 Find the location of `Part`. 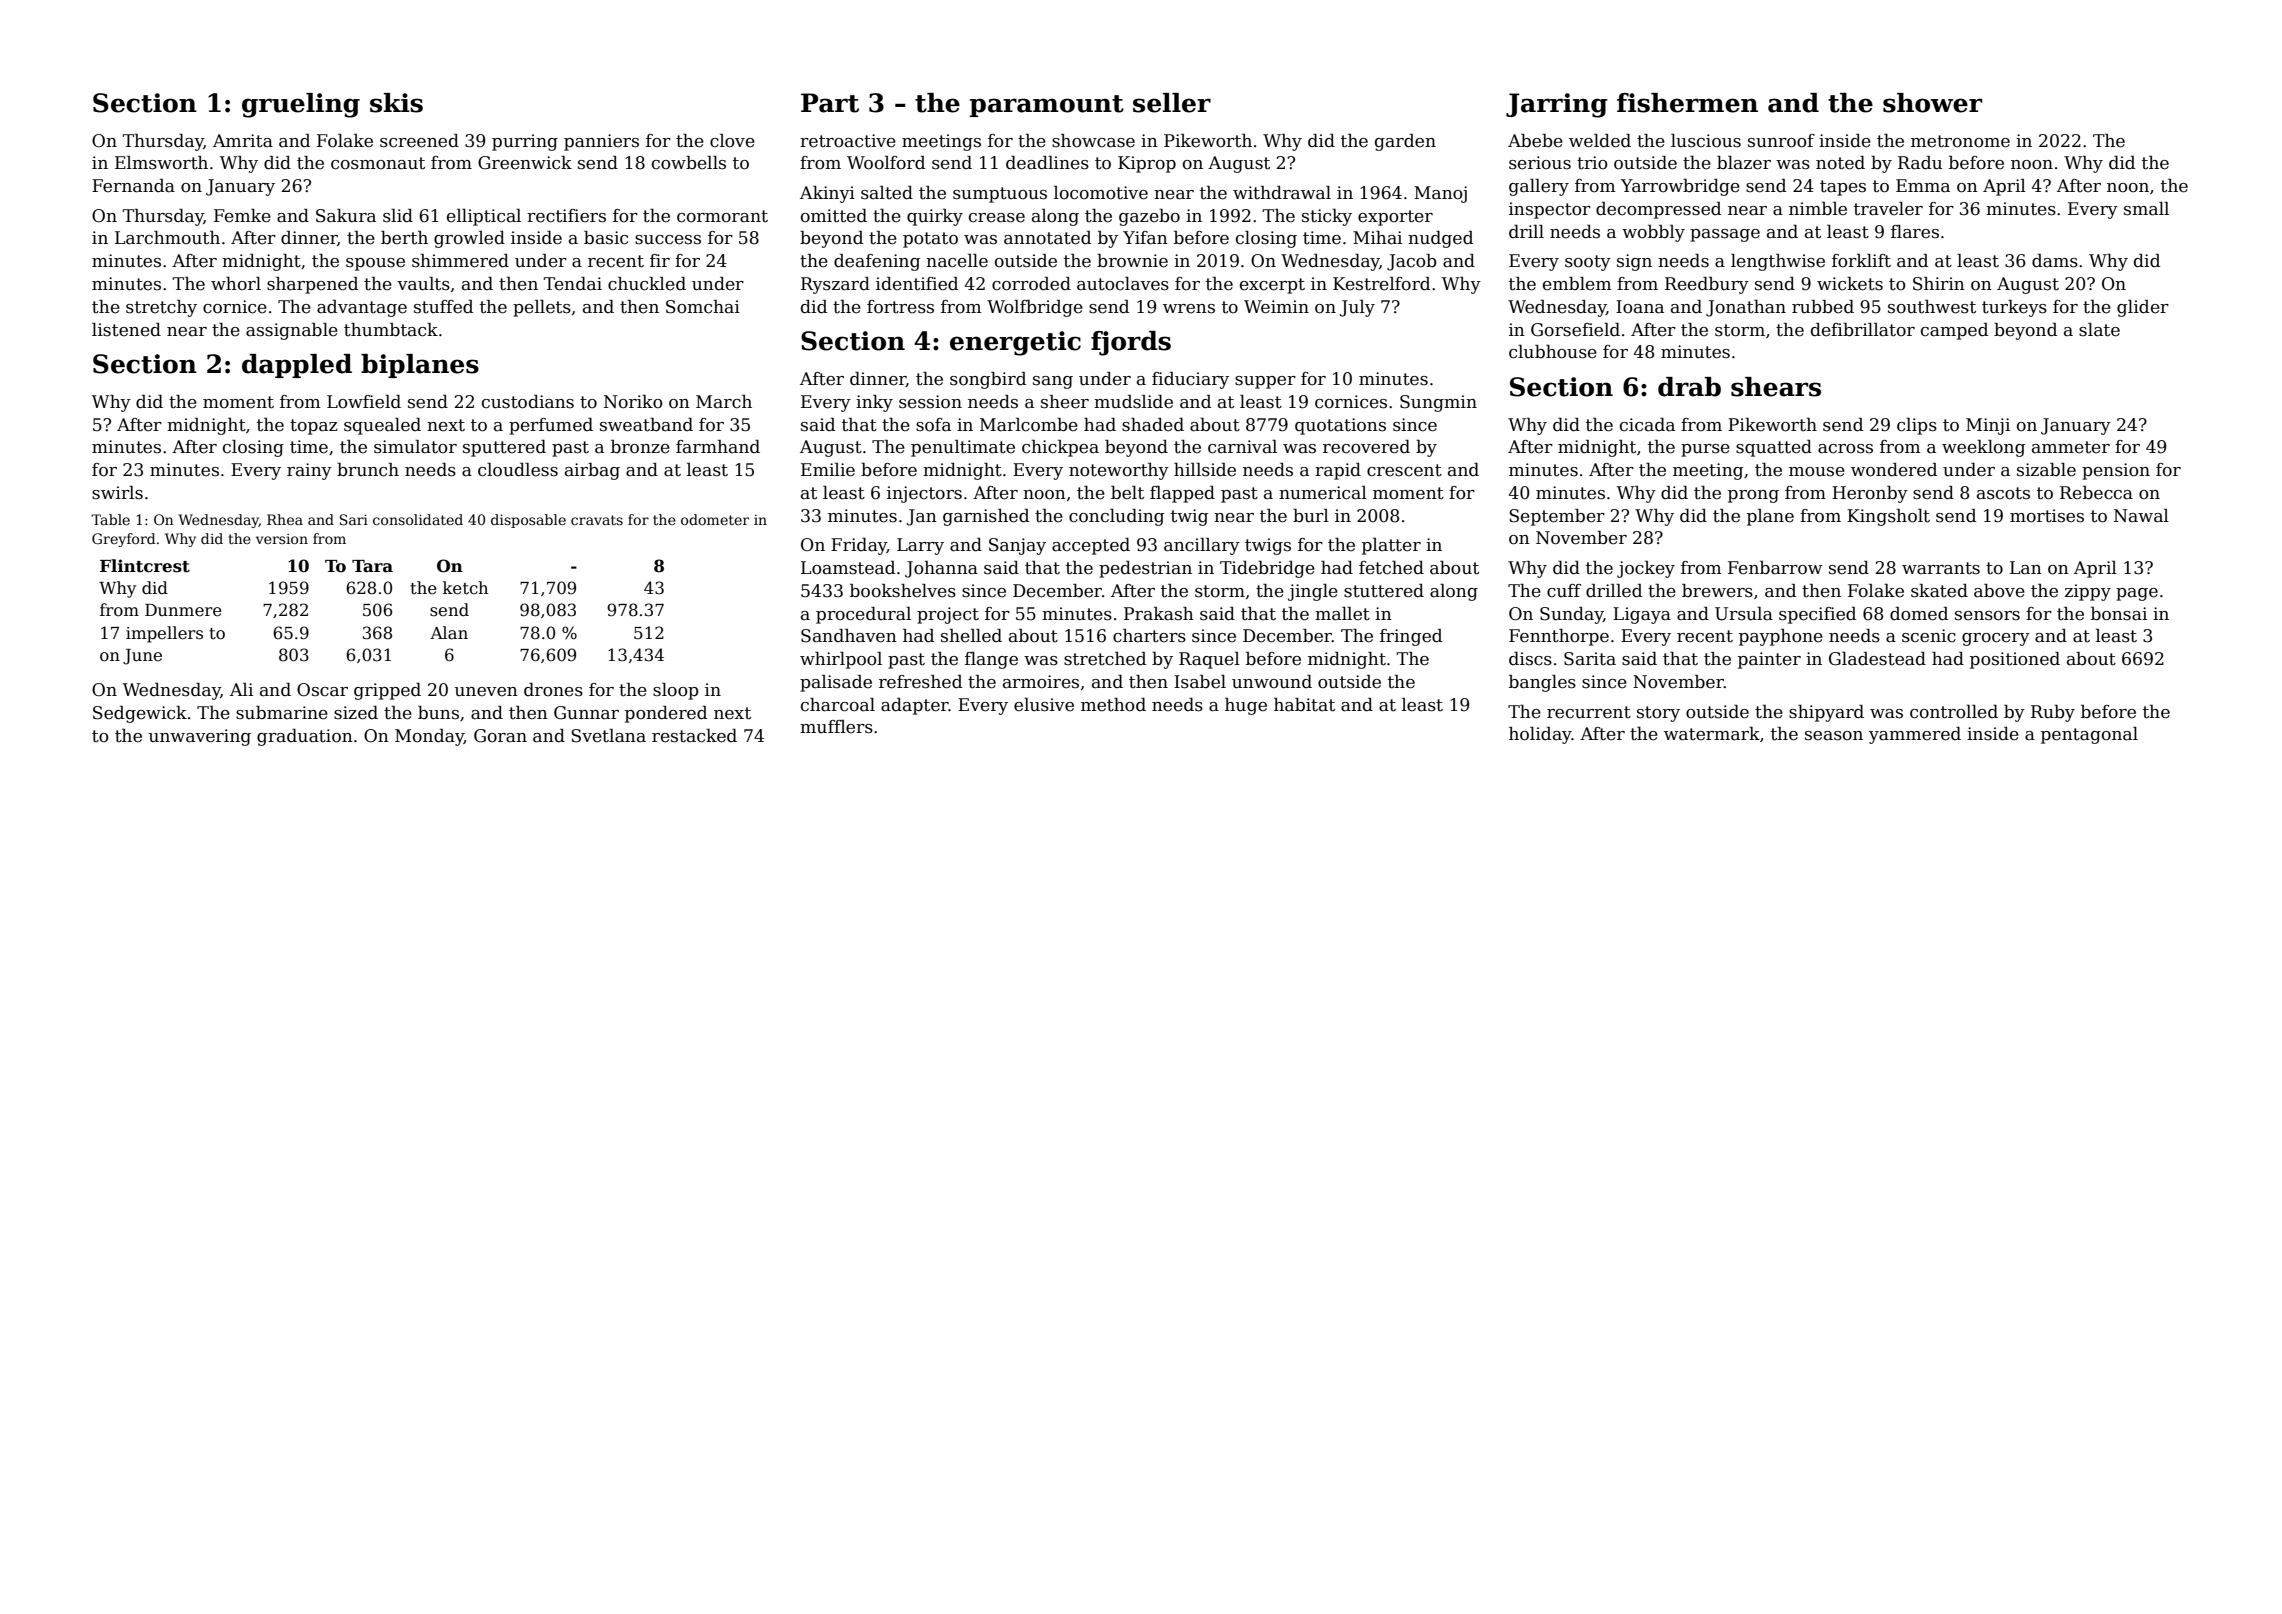

Part is located at coordinates (830, 103).
